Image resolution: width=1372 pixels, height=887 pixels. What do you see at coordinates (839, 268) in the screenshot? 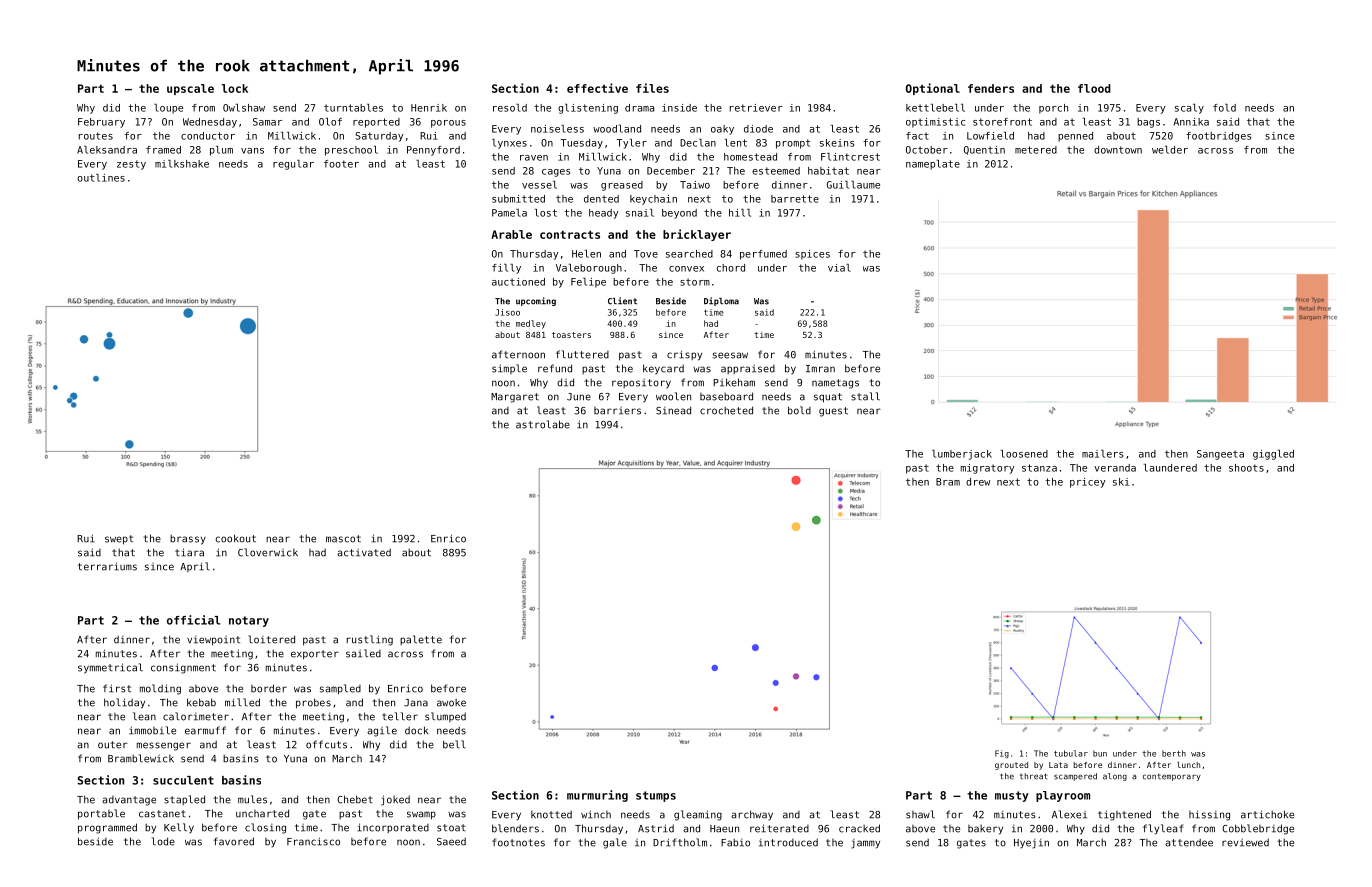
I see `vial` at bounding box center [839, 268].
